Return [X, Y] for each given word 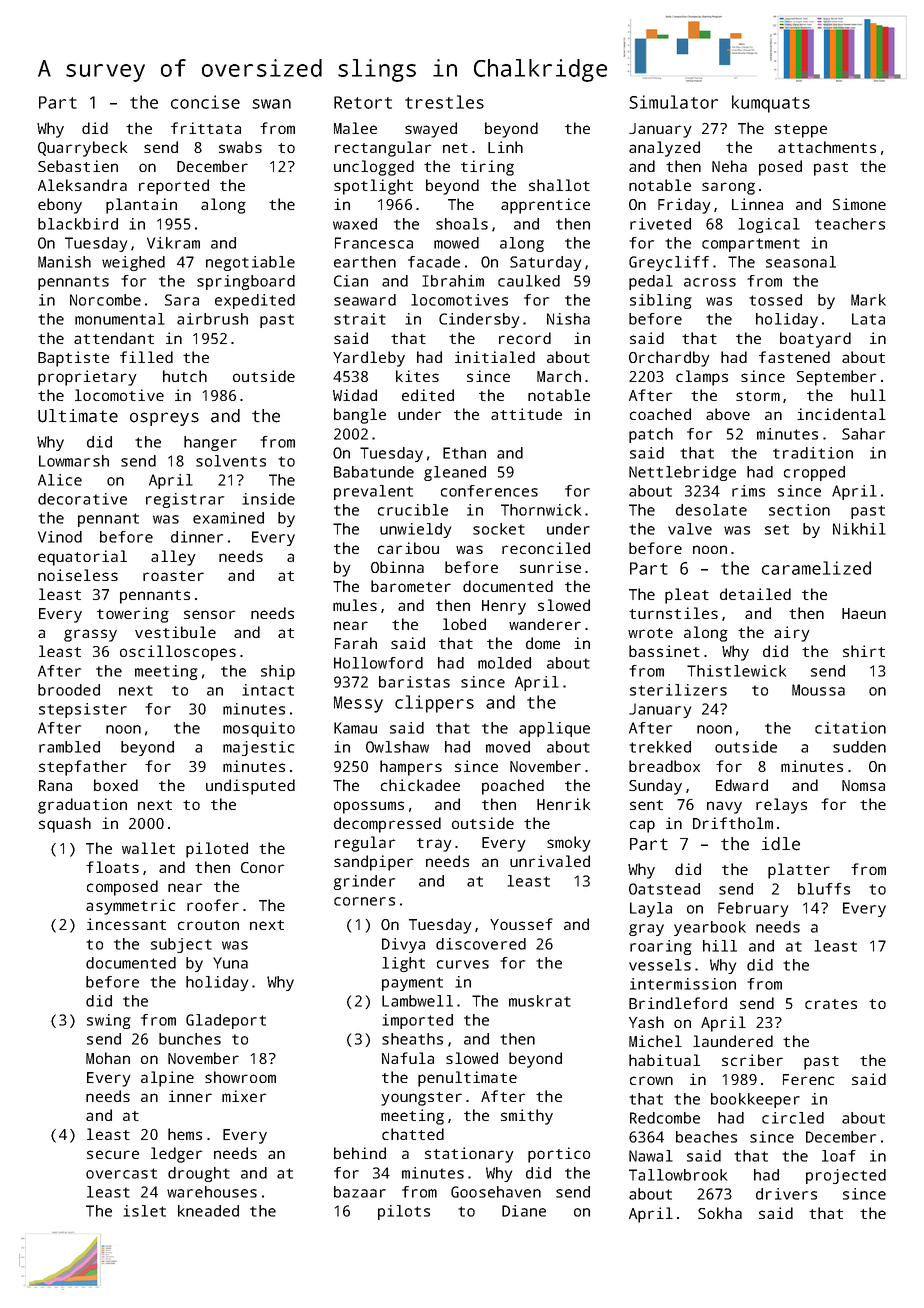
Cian [351, 281]
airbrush [212, 319]
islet [144, 1211]
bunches [190, 1039]
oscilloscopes [178, 653]
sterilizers [678, 690]
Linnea [757, 204]
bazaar [360, 1192]
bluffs [824, 889]
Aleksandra [82, 185]
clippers [434, 704]
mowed [456, 243]
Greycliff [669, 263]
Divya [403, 945]
